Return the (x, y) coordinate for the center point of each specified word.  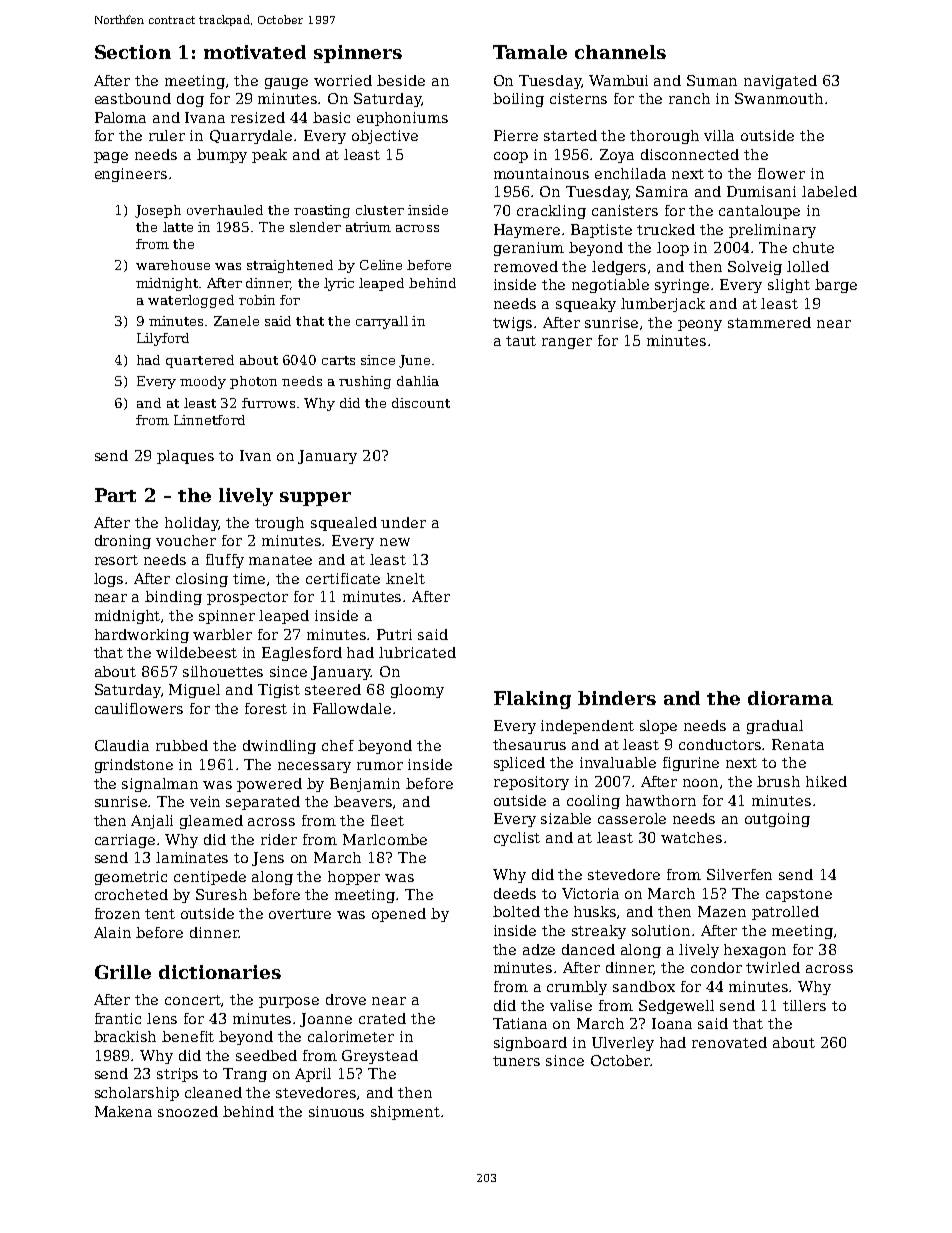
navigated (780, 82)
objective (385, 137)
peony (700, 325)
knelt (405, 578)
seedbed (266, 1055)
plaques (185, 457)
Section (133, 52)
